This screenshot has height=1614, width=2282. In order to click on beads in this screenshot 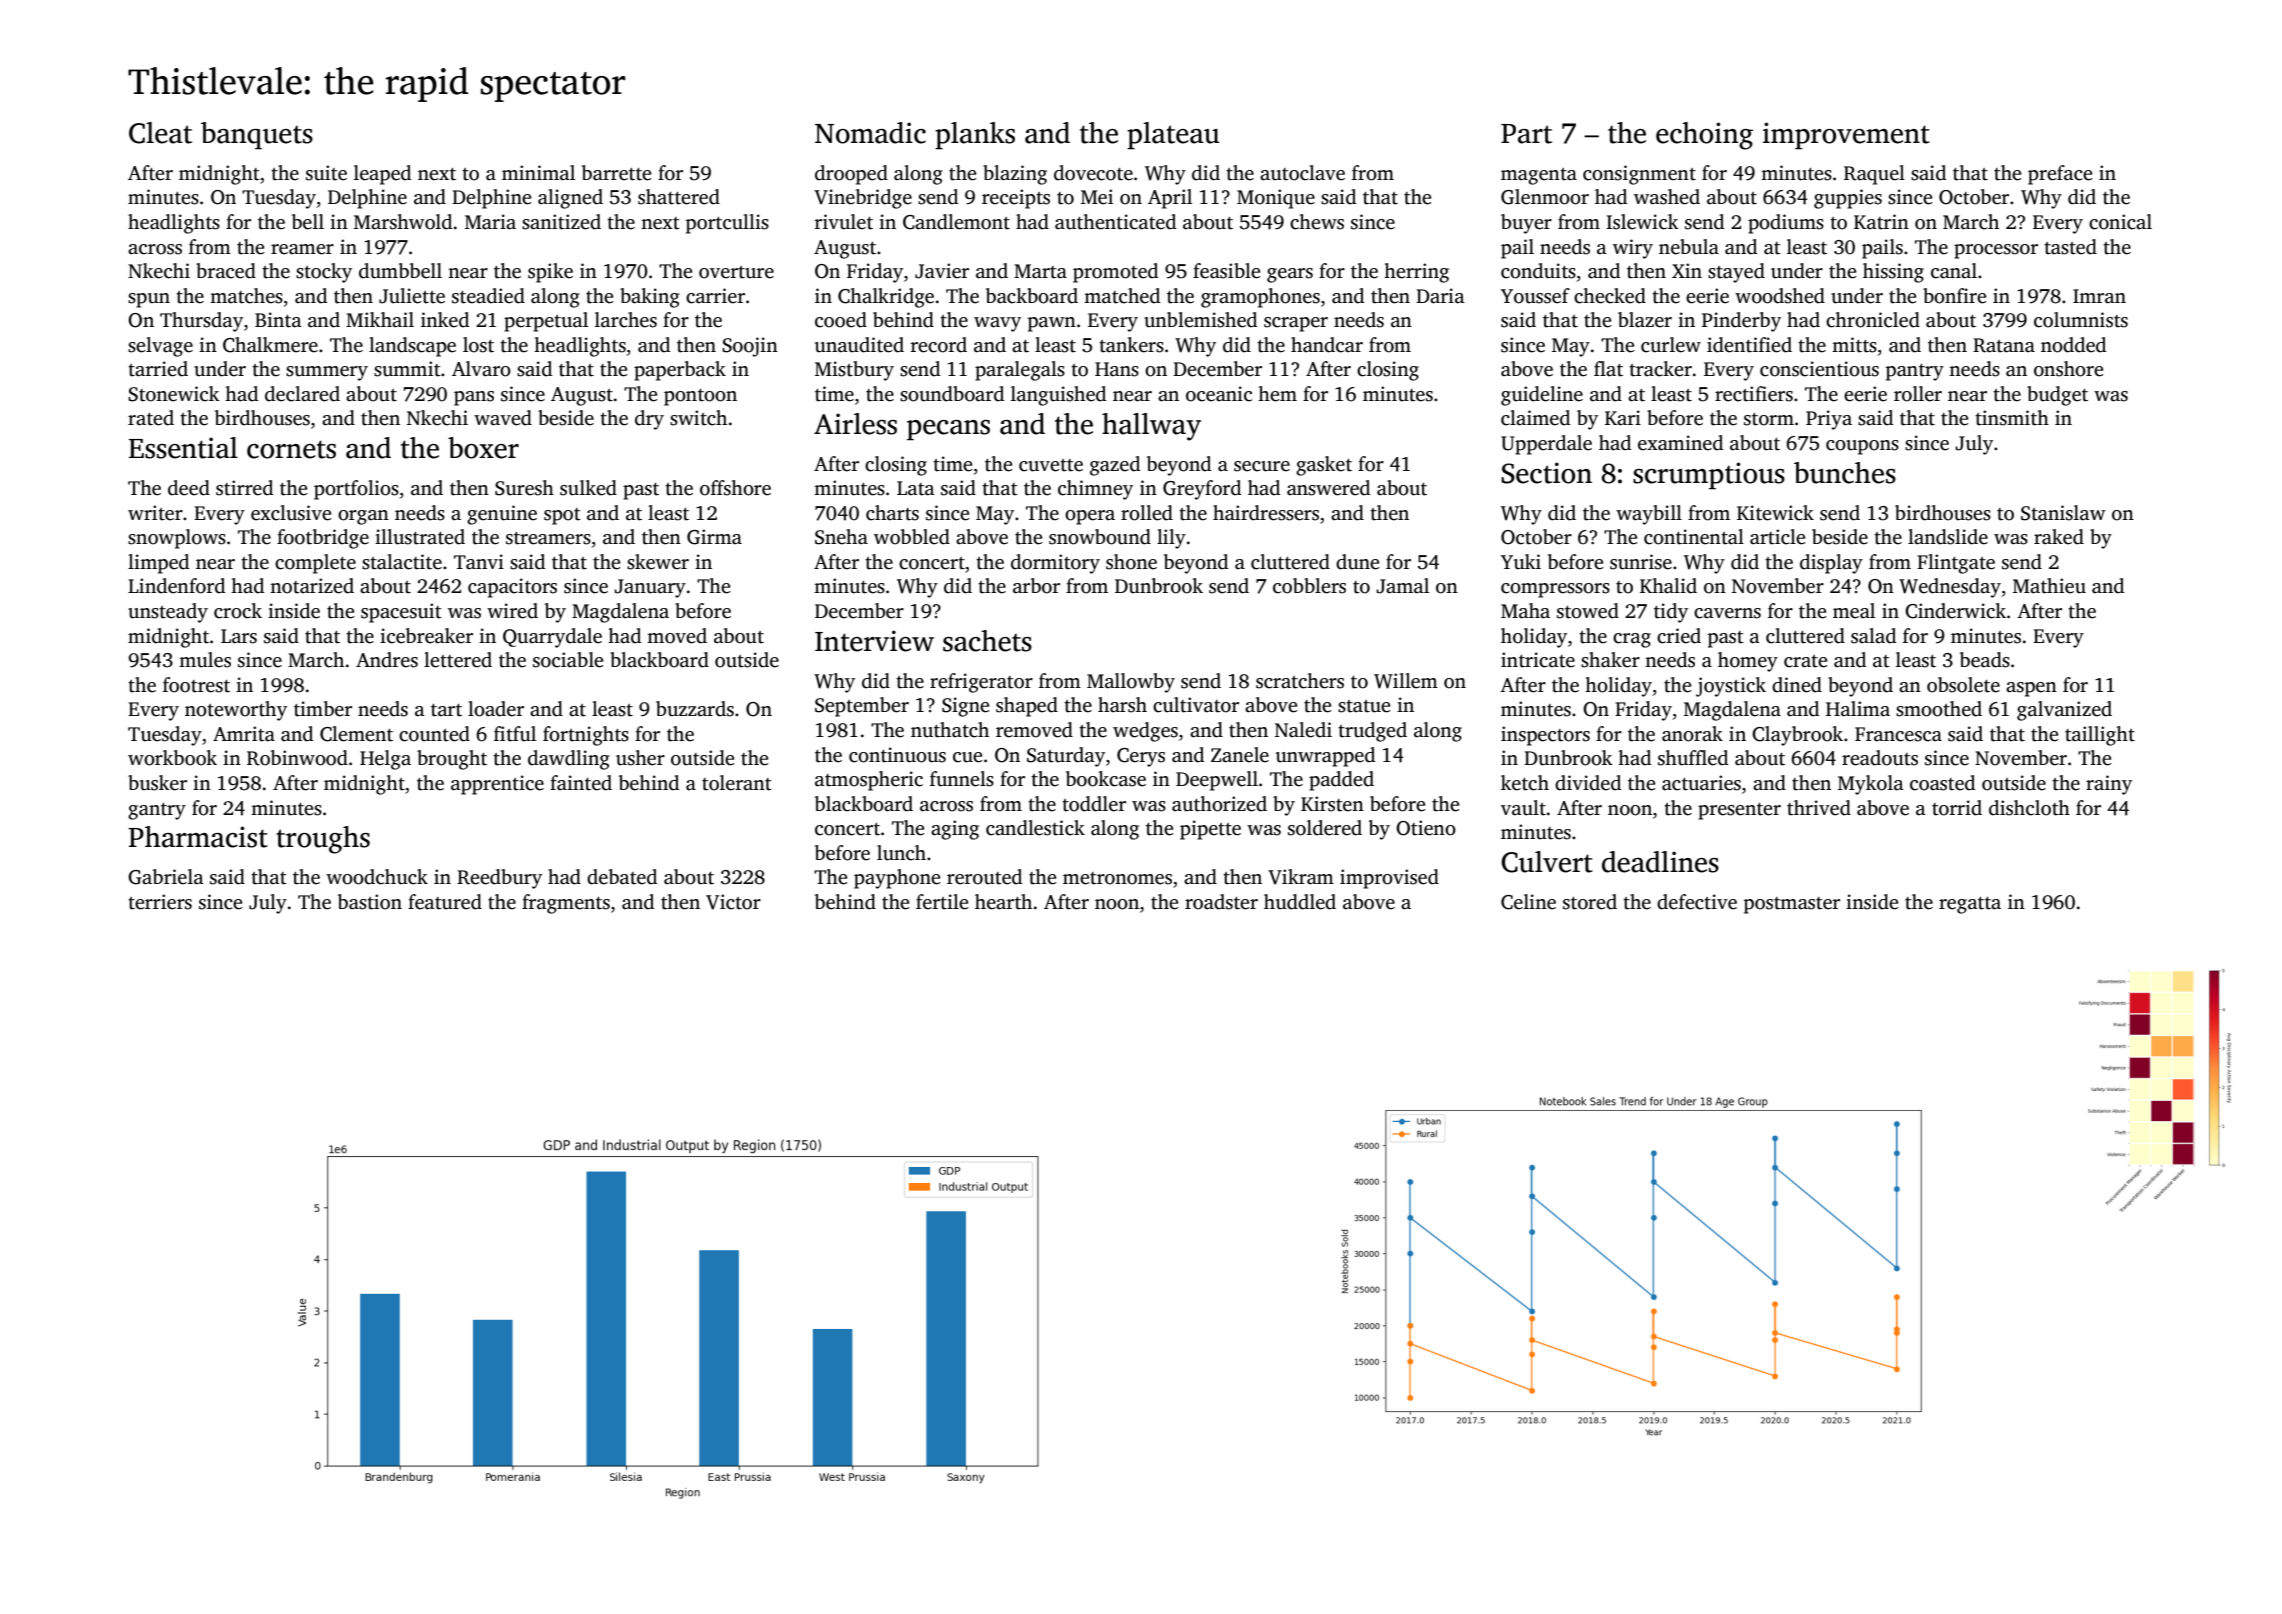, I will do `click(1985, 660)`.
